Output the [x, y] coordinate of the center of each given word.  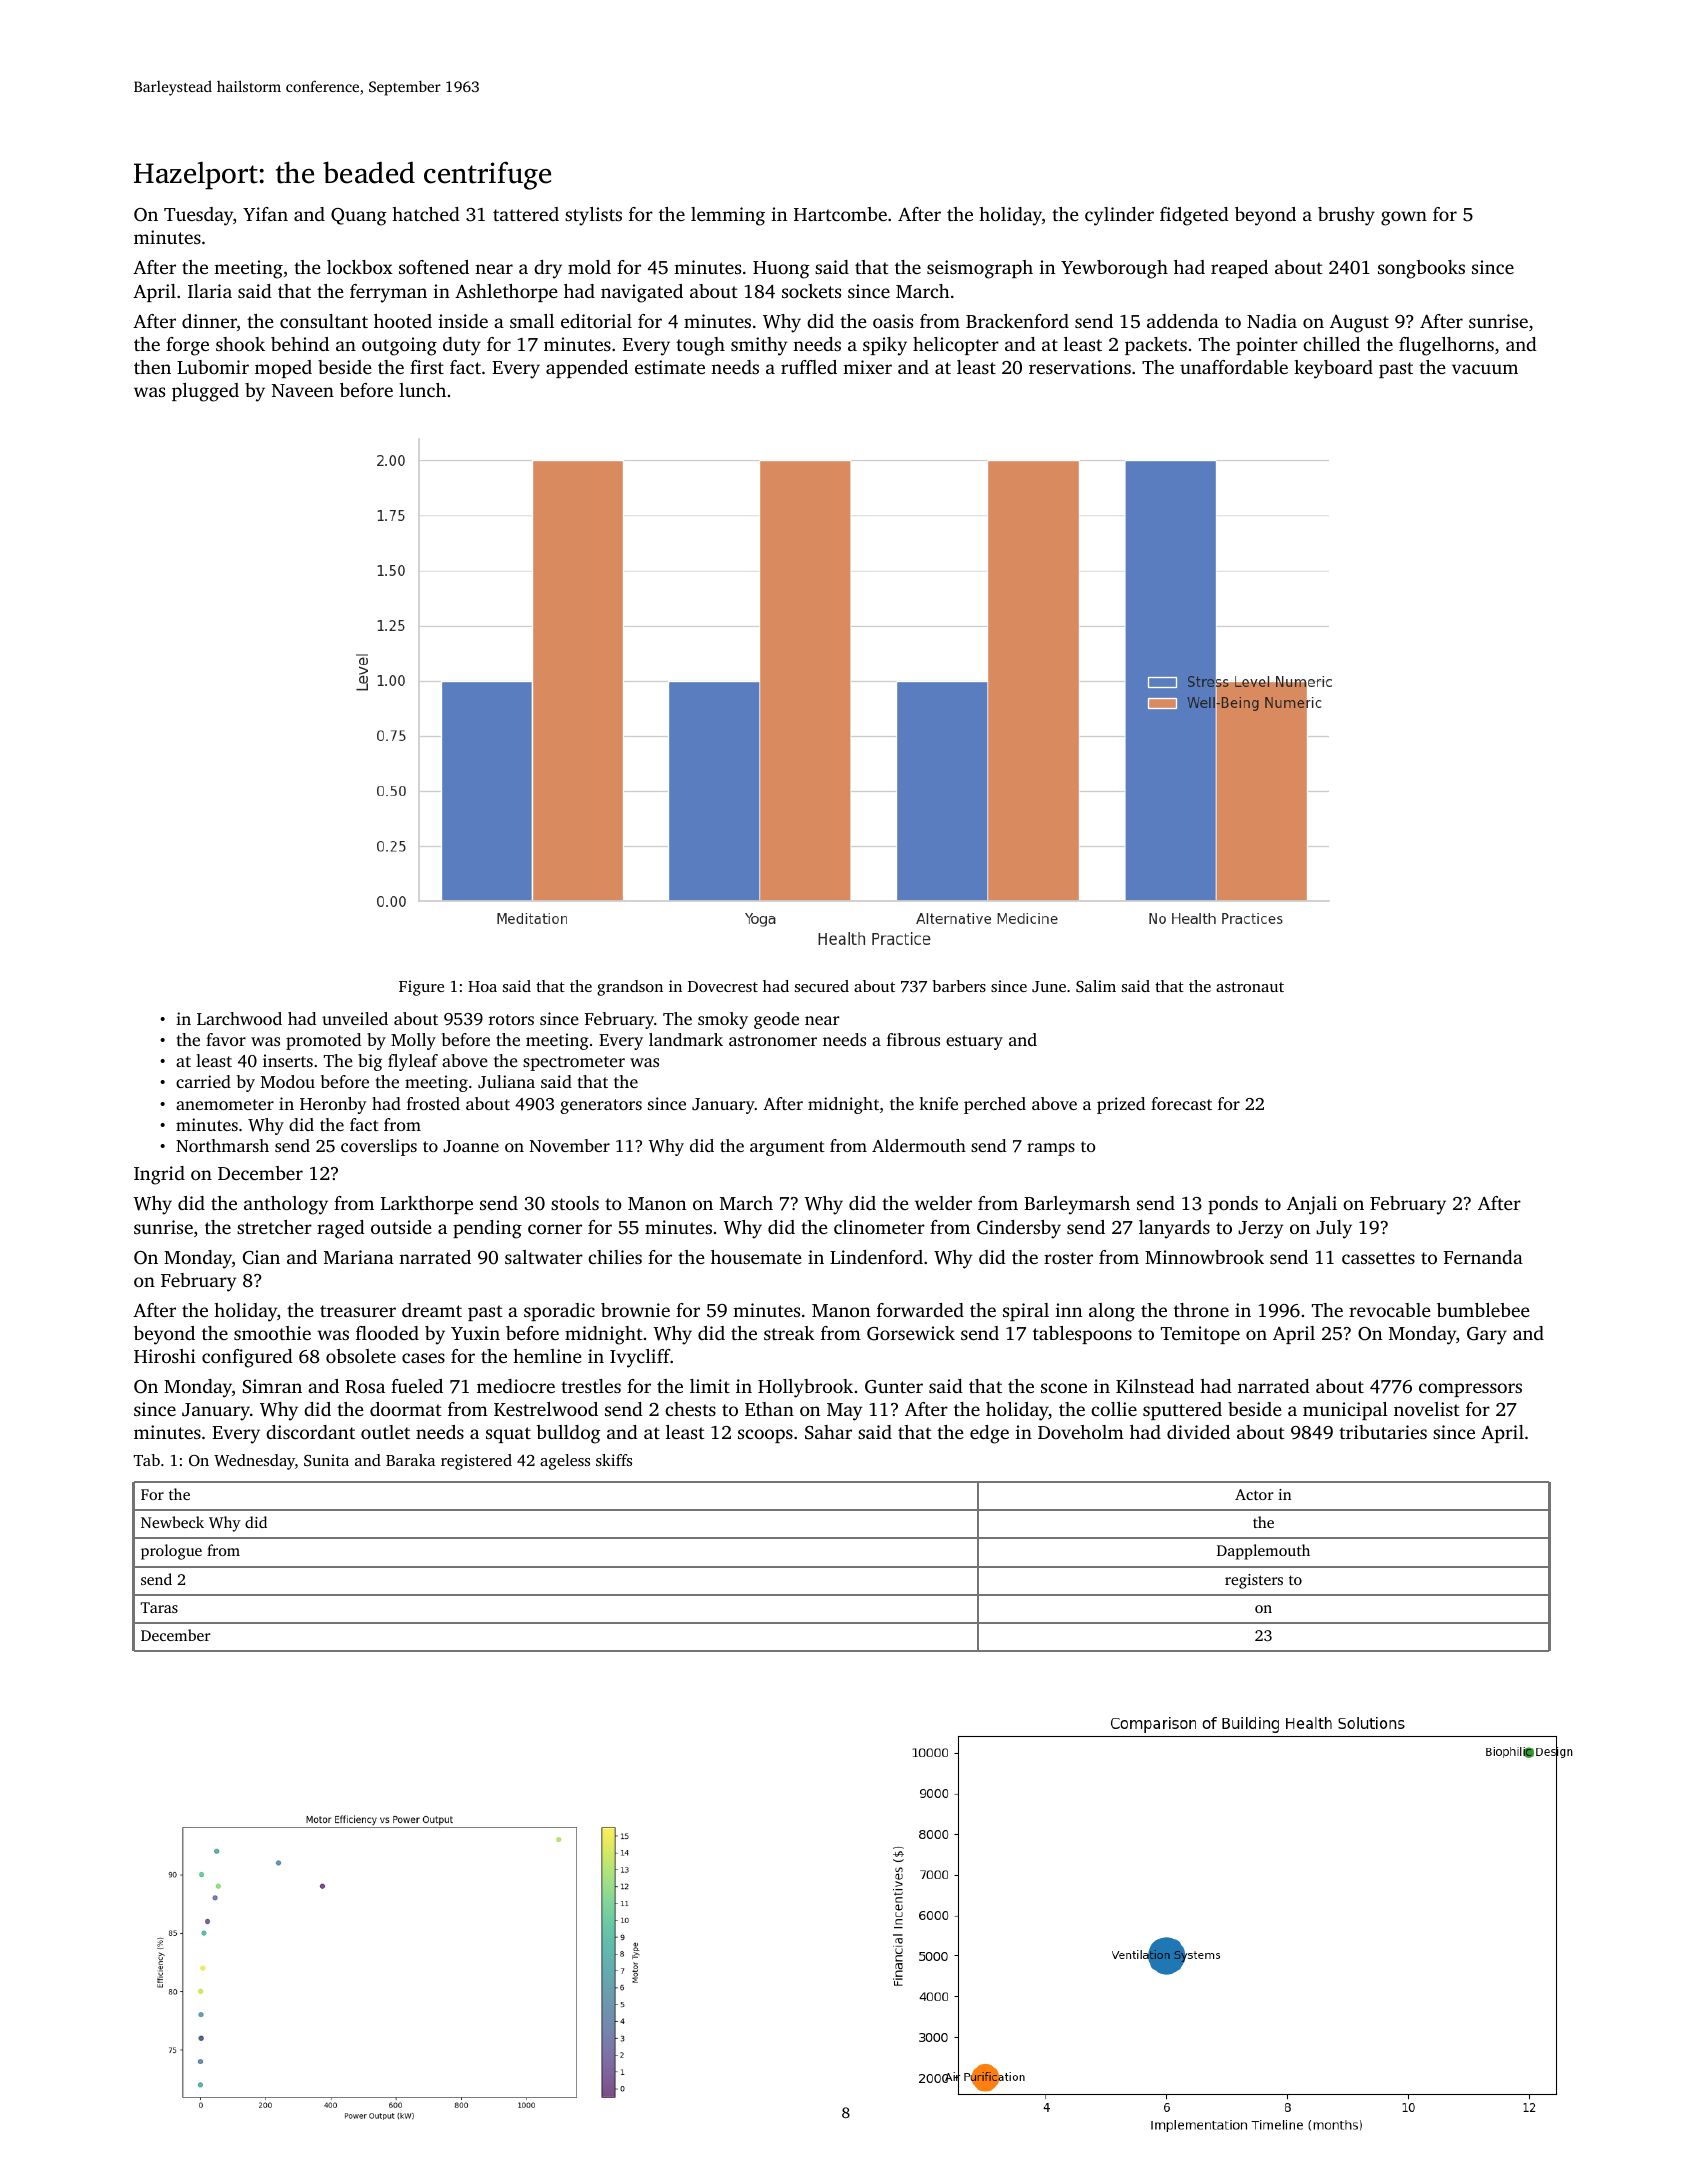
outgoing [399, 346]
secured [822, 986]
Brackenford [1017, 321]
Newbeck [172, 1522]
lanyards [1174, 1229]
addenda [1183, 321]
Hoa [482, 986]
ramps [1051, 1149]
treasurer [358, 1311]
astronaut [1250, 987]
